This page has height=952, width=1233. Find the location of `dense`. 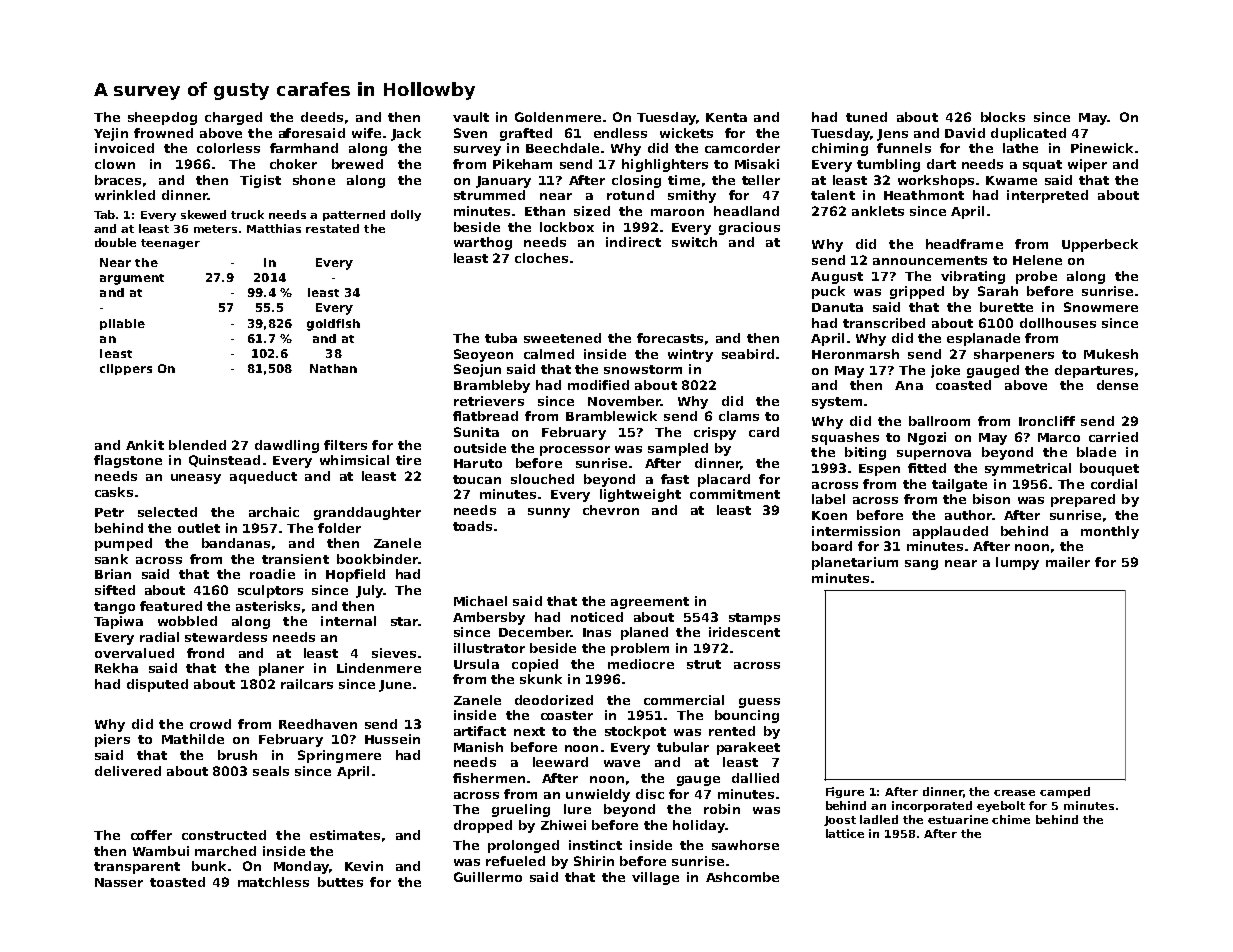

dense is located at coordinates (1117, 385).
